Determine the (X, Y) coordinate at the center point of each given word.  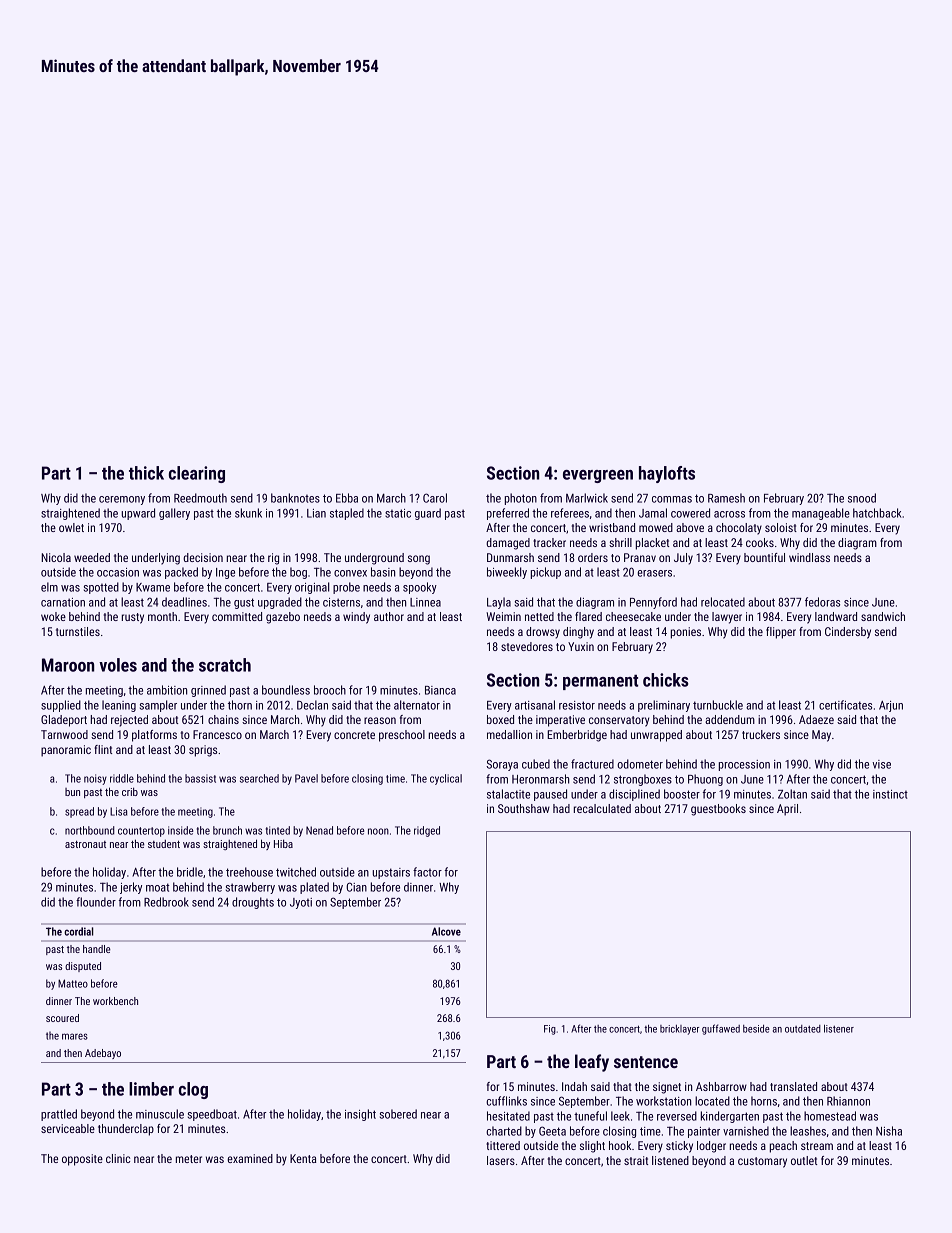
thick (146, 473)
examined (250, 1158)
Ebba (347, 498)
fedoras (822, 602)
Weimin (503, 616)
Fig (550, 1030)
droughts (253, 903)
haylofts (667, 474)
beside (756, 1029)
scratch (225, 665)
